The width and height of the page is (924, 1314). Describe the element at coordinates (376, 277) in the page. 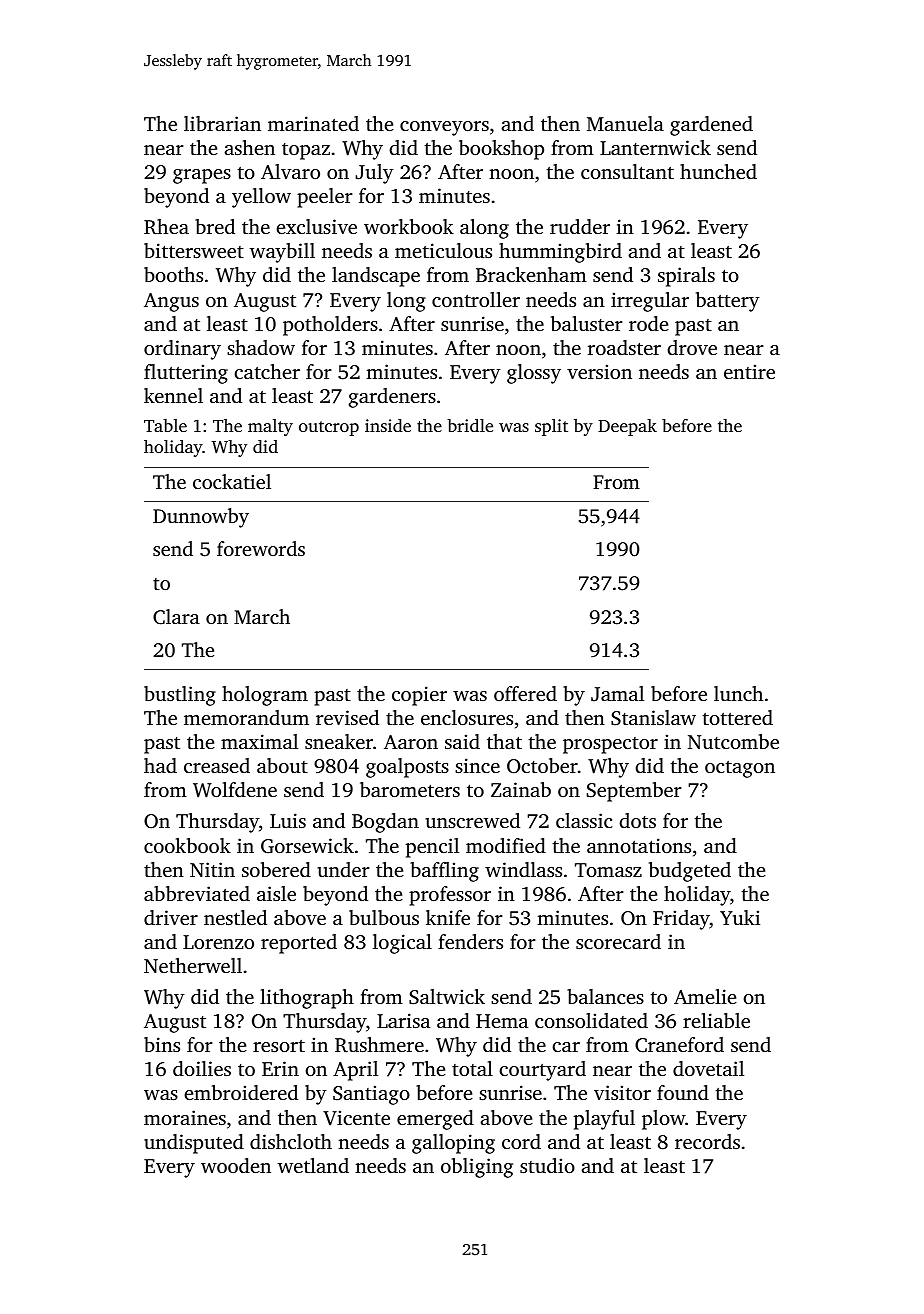

I see `landscape` at that location.
